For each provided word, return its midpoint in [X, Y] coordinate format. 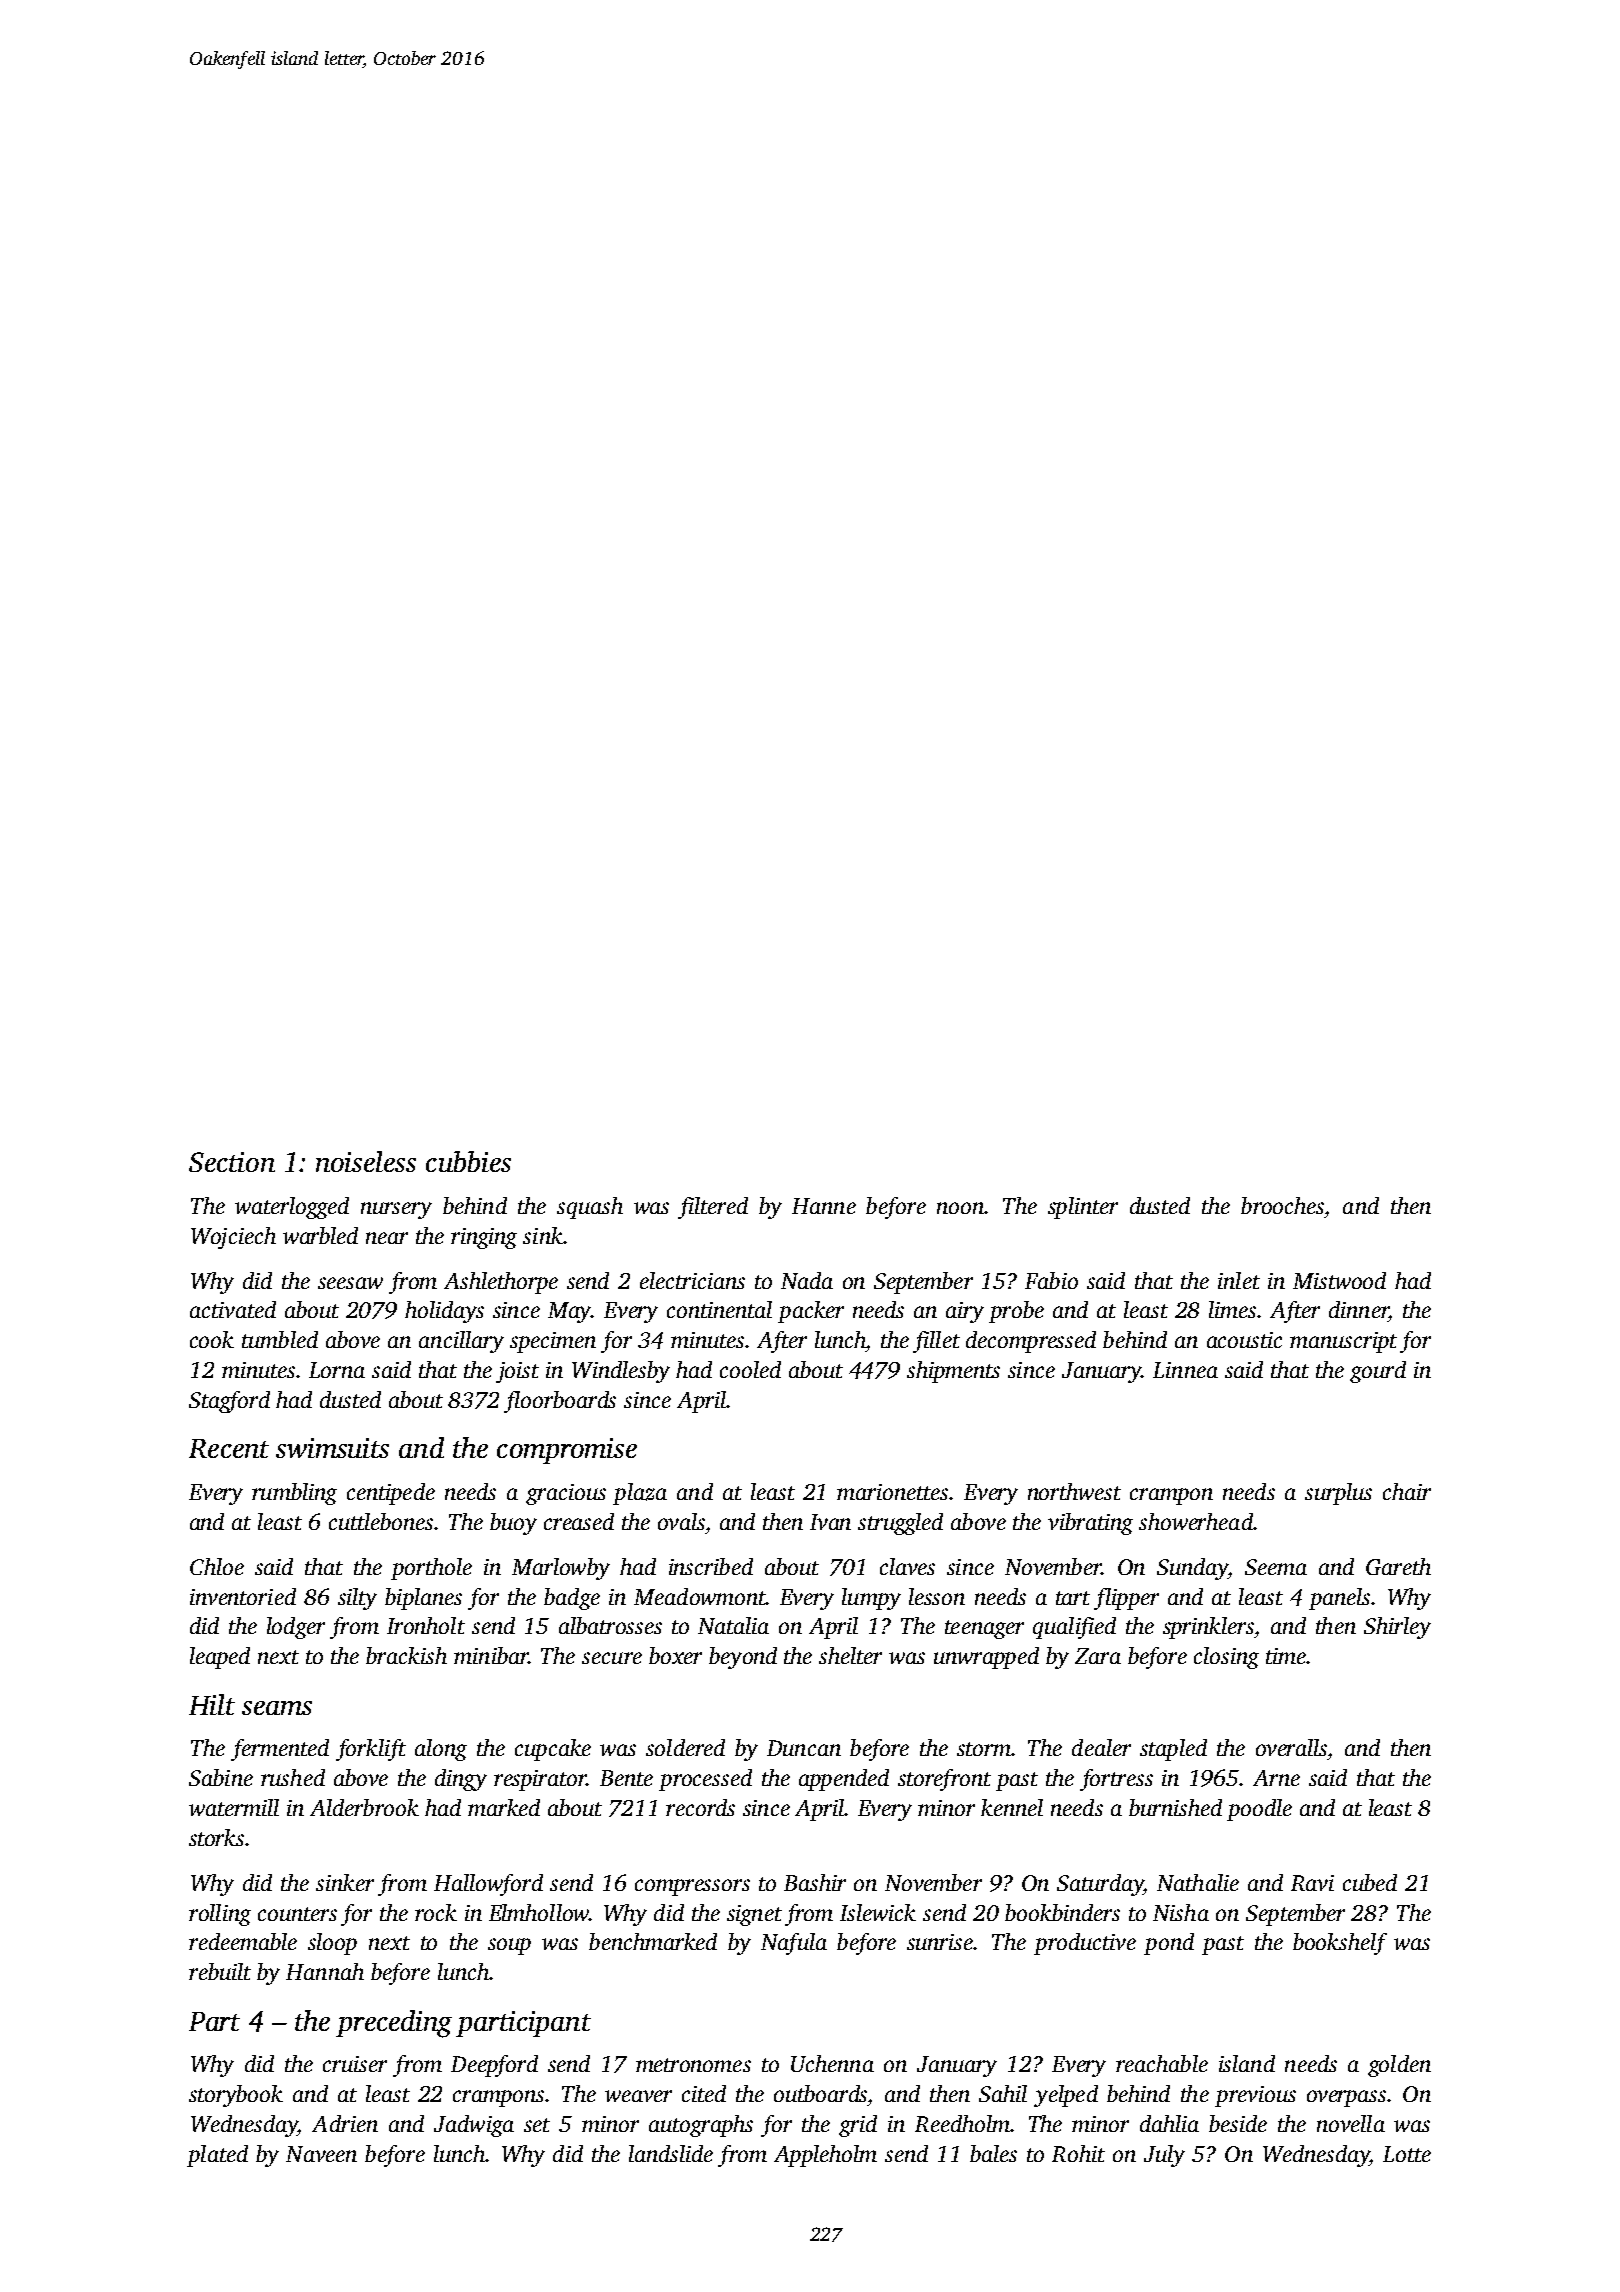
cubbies [468, 1161]
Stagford [229, 1402]
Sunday [1192, 1569]
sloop [332, 1944]
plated [217, 2156]
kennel [1012, 1807]
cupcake [553, 1750]
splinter [1083, 1208]
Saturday [1100, 1885]
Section [232, 1162]
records [700, 1807]
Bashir [815, 1882]
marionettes [892, 1492]
